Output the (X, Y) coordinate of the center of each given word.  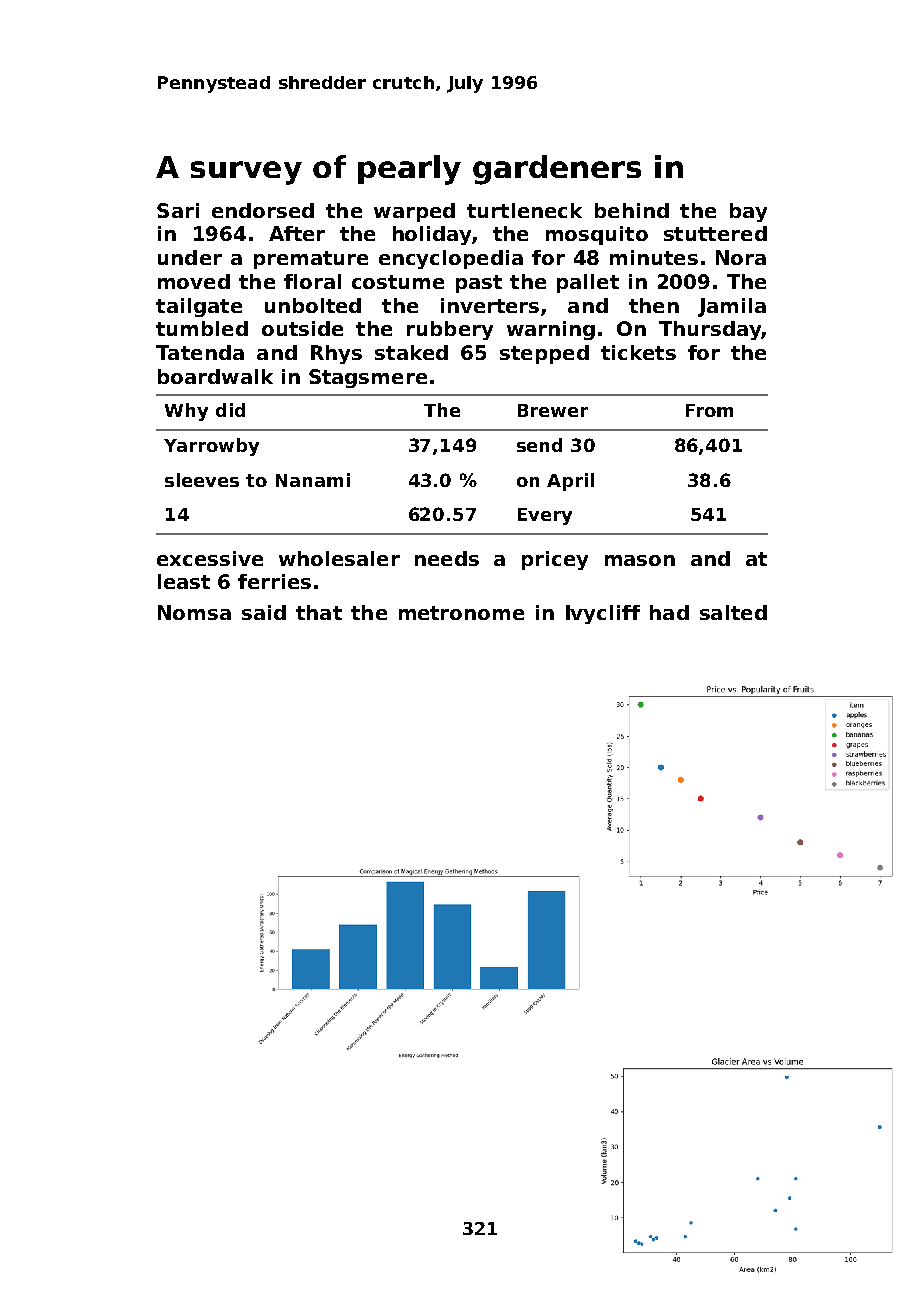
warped (414, 212)
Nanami (313, 480)
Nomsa (194, 612)
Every (545, 516)
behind (632, 210)
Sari (178, 210)
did (230, 410)
